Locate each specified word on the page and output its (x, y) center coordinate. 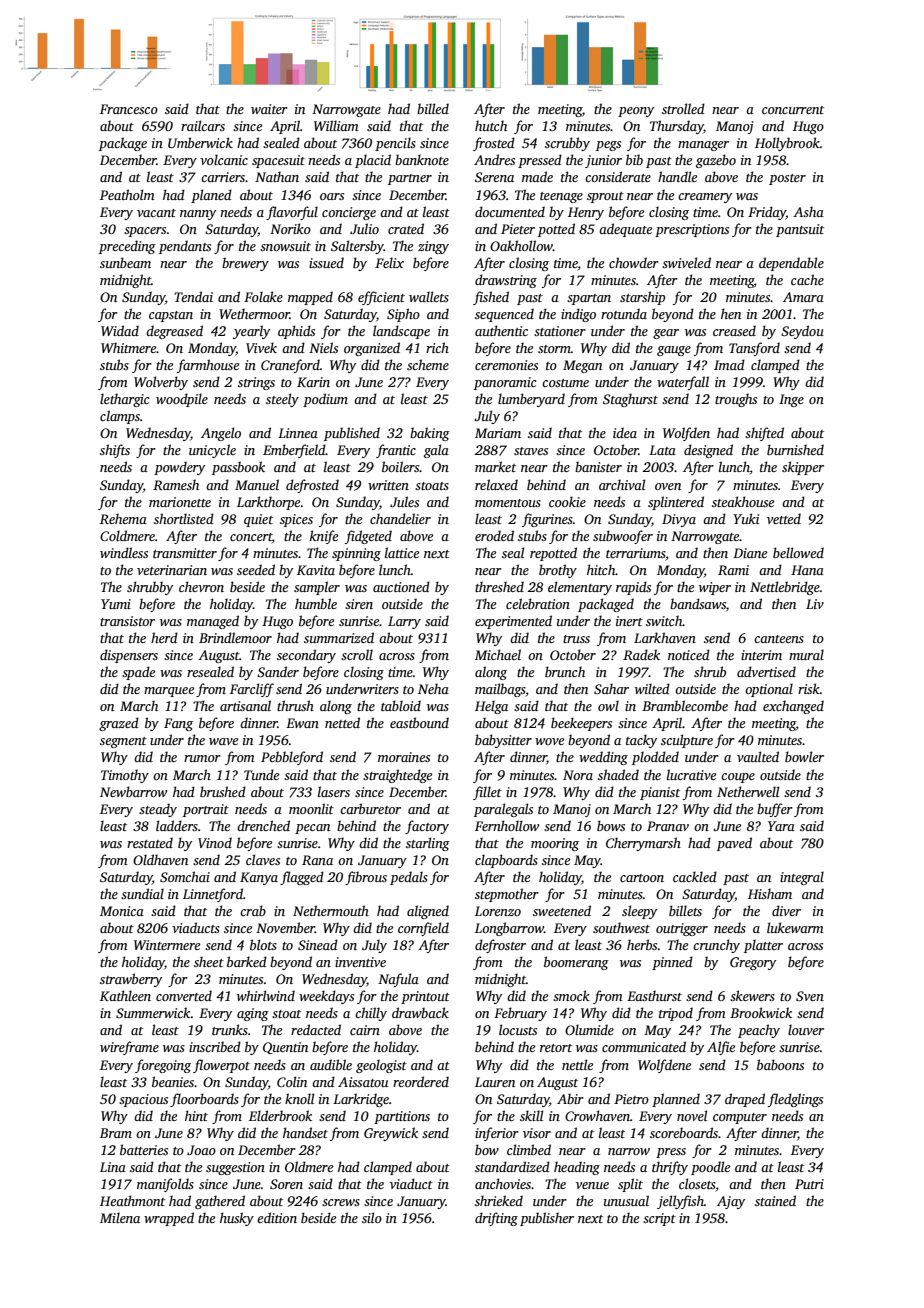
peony (636, 112)
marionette (180, 502)
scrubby (567, 144)
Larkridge (361, 1100)
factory (427, 827)
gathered (220, 1202)
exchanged (793, 707)
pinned (672, 963)
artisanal (245, 705)
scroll (357, 654)
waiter (269, 109)
